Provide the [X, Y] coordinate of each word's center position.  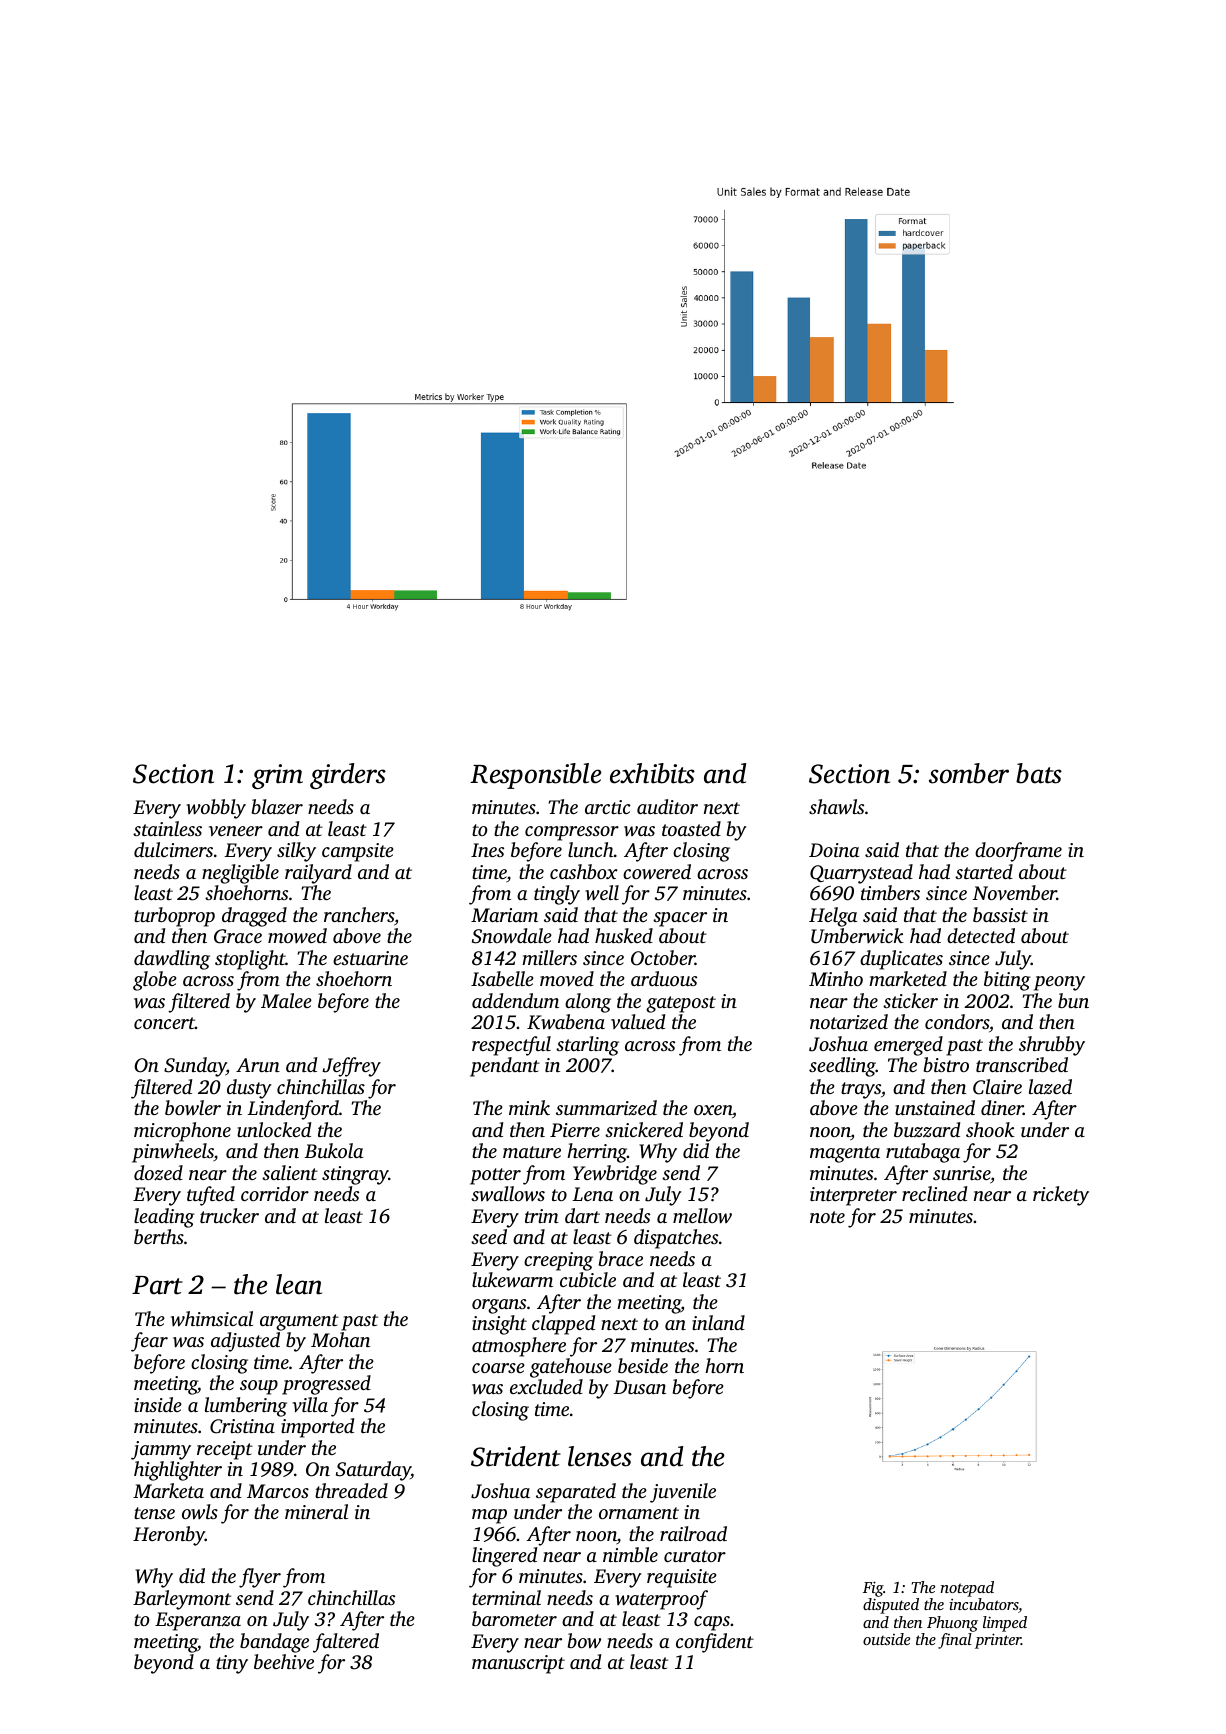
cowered [657, 872]
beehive [284, 1661]
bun [1073, 1000]
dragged [254, 917]
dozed [158, 1173]
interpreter [853, 1196]
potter [495, 1176]
